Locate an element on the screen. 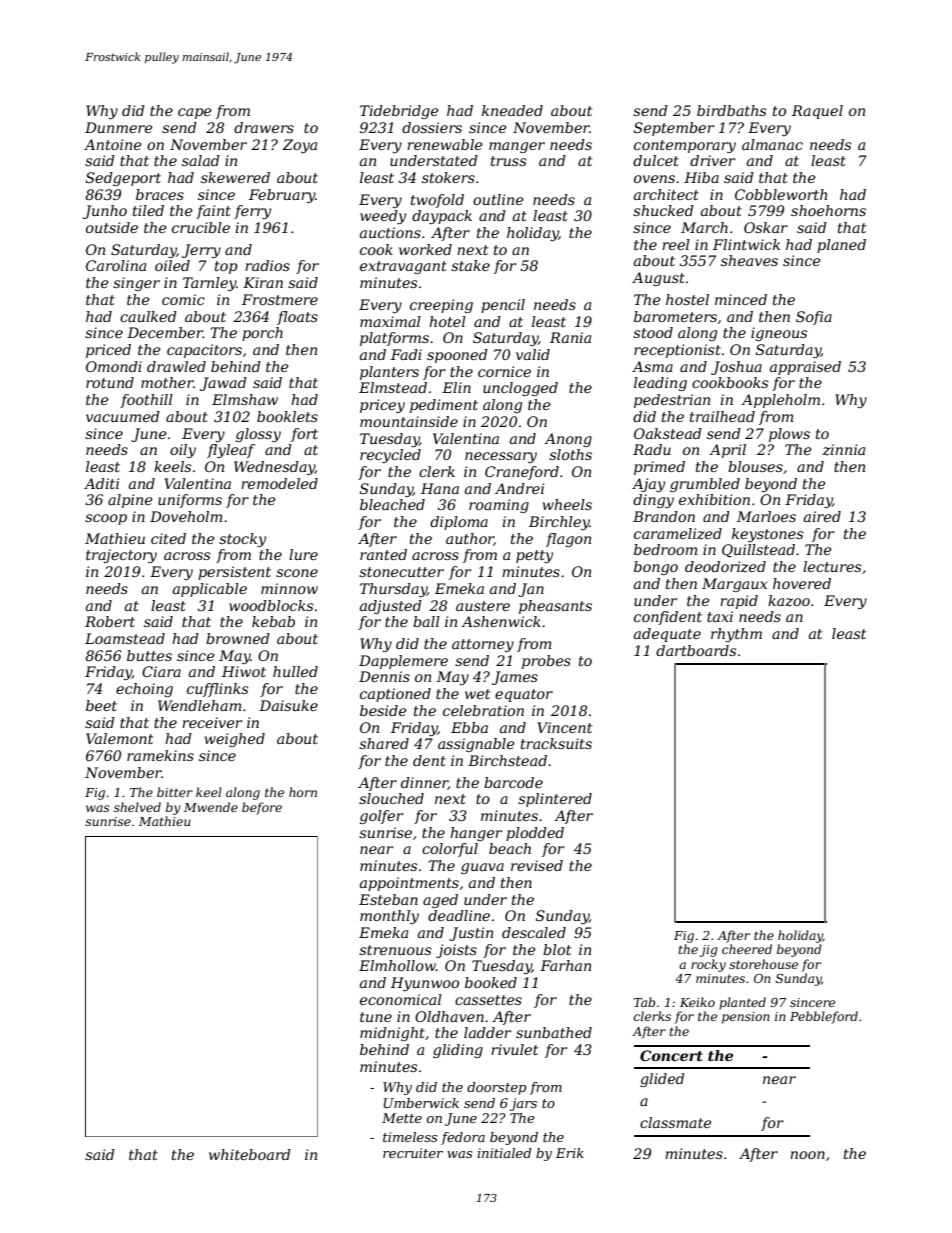 Image resolution: width=952 pixels, height=1233 pixels. echoing is located at coordinates (144, 690).
